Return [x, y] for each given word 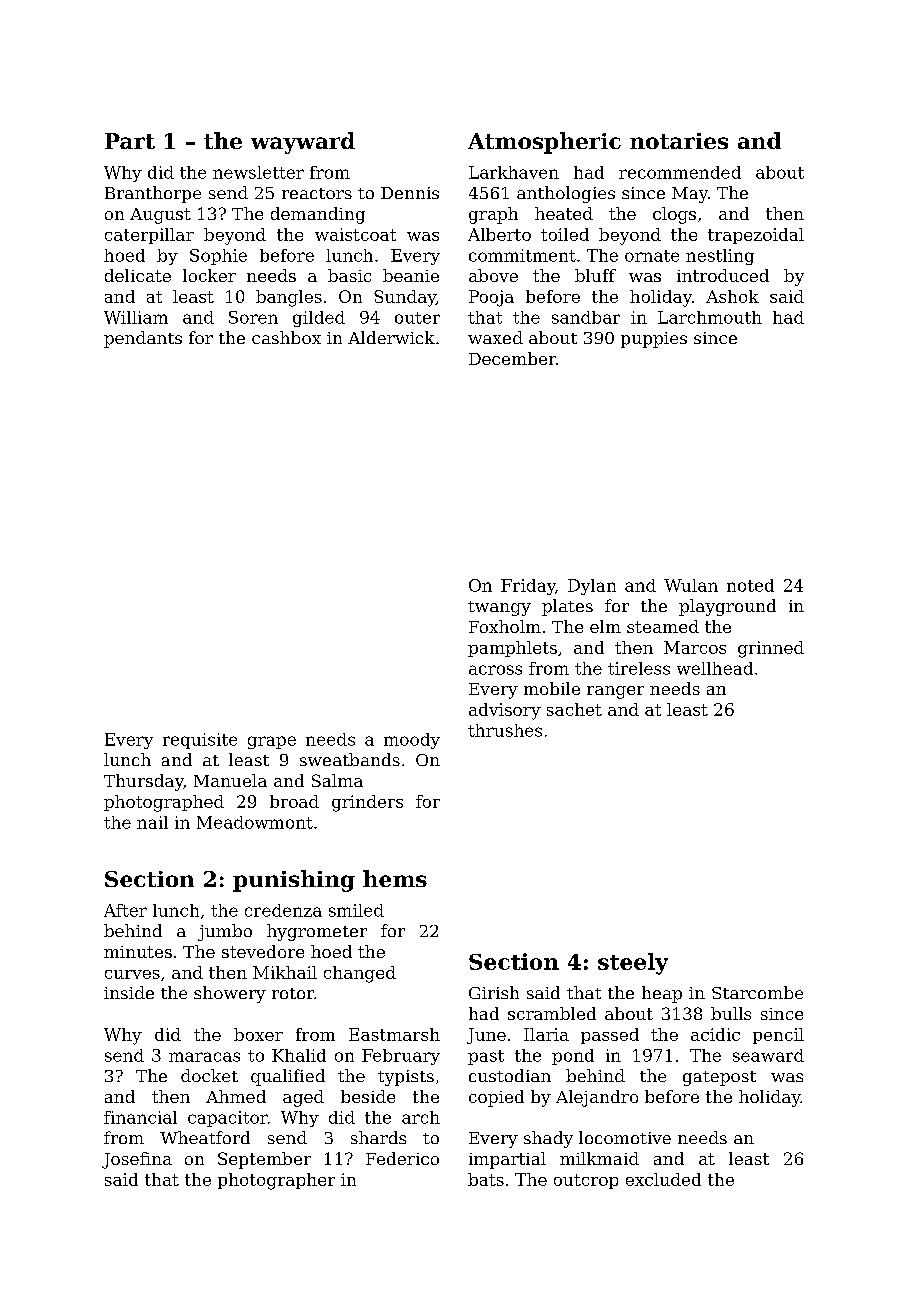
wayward [303, 143]
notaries [679, 141]
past [486, 1057]
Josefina [137, 1160]
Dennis [410, 193]
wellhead [715, 668]
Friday [528, 587]
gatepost [719, 1078]
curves [132, 974]
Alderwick [391, 337]
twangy [499, 608]
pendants [143, 339]
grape [272, 742]
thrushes [505, 730]
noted [750, 585]
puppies [654, 340]
